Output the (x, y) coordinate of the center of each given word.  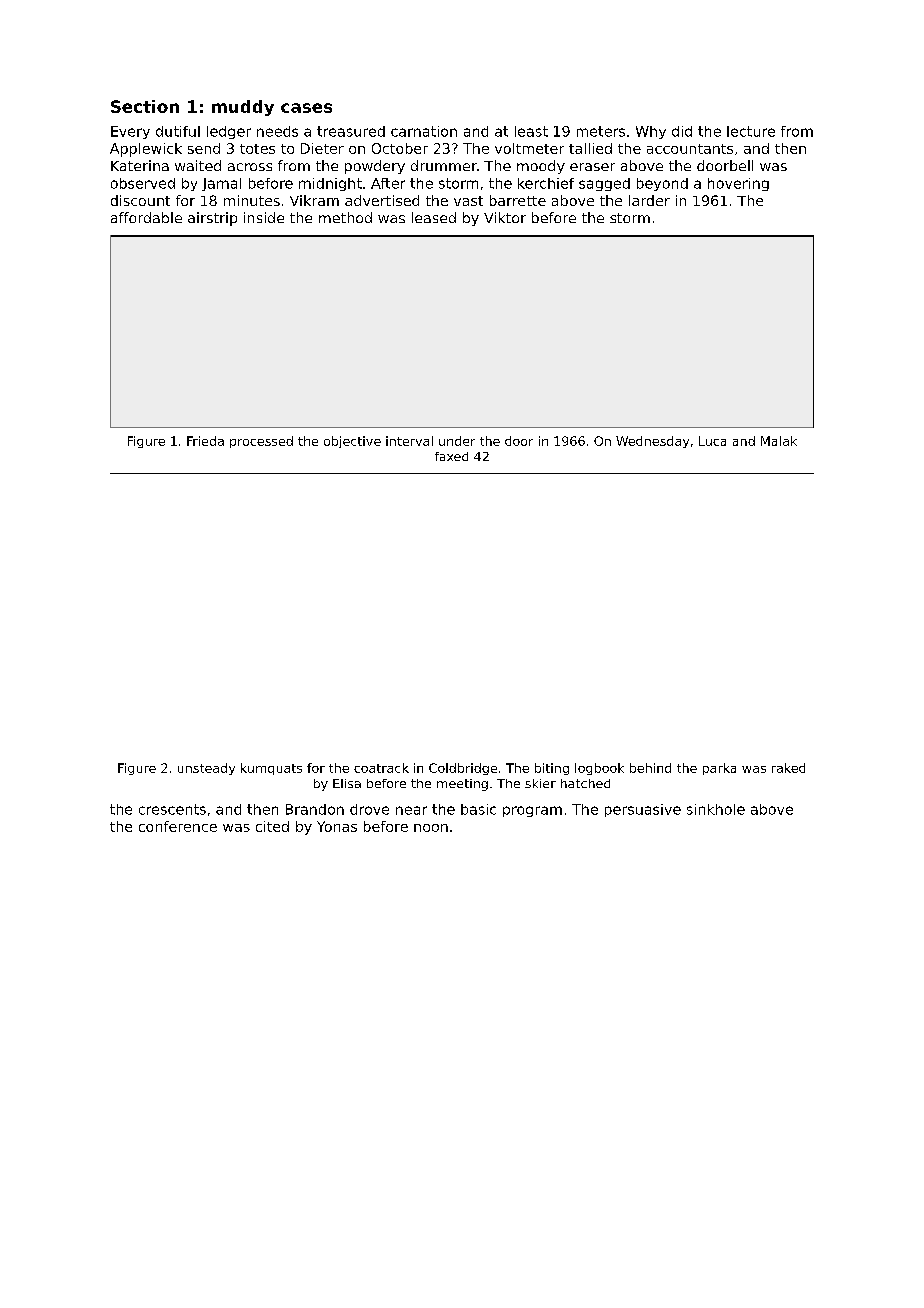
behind (650, 768)
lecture (751, 131)
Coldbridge (463, 769)
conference (178, 826)
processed (261, 442)
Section (145, 106)
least (531, 131)
